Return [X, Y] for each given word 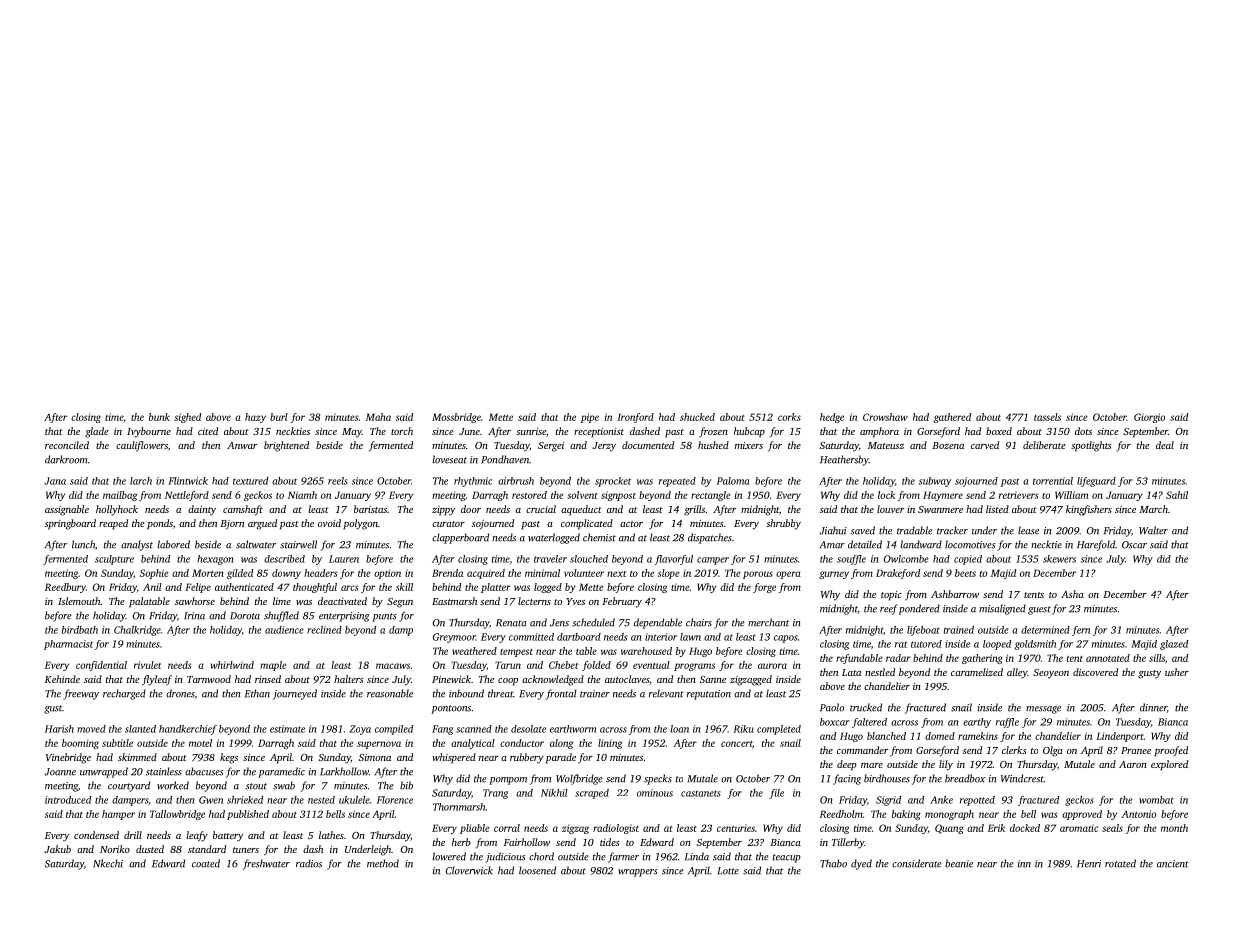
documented [648, 445]
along [561, 744]
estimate [287, 729]
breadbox [965, 778]
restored [529, 495]
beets [965, 573]
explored [1169, 765]
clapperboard [460, 538]
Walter [1153, 530]
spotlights [1091, 446]
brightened [286, 446]
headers [320, 573]
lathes [331, 835]
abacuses [204, 771]
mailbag [120, 496]
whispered [454, 758]
